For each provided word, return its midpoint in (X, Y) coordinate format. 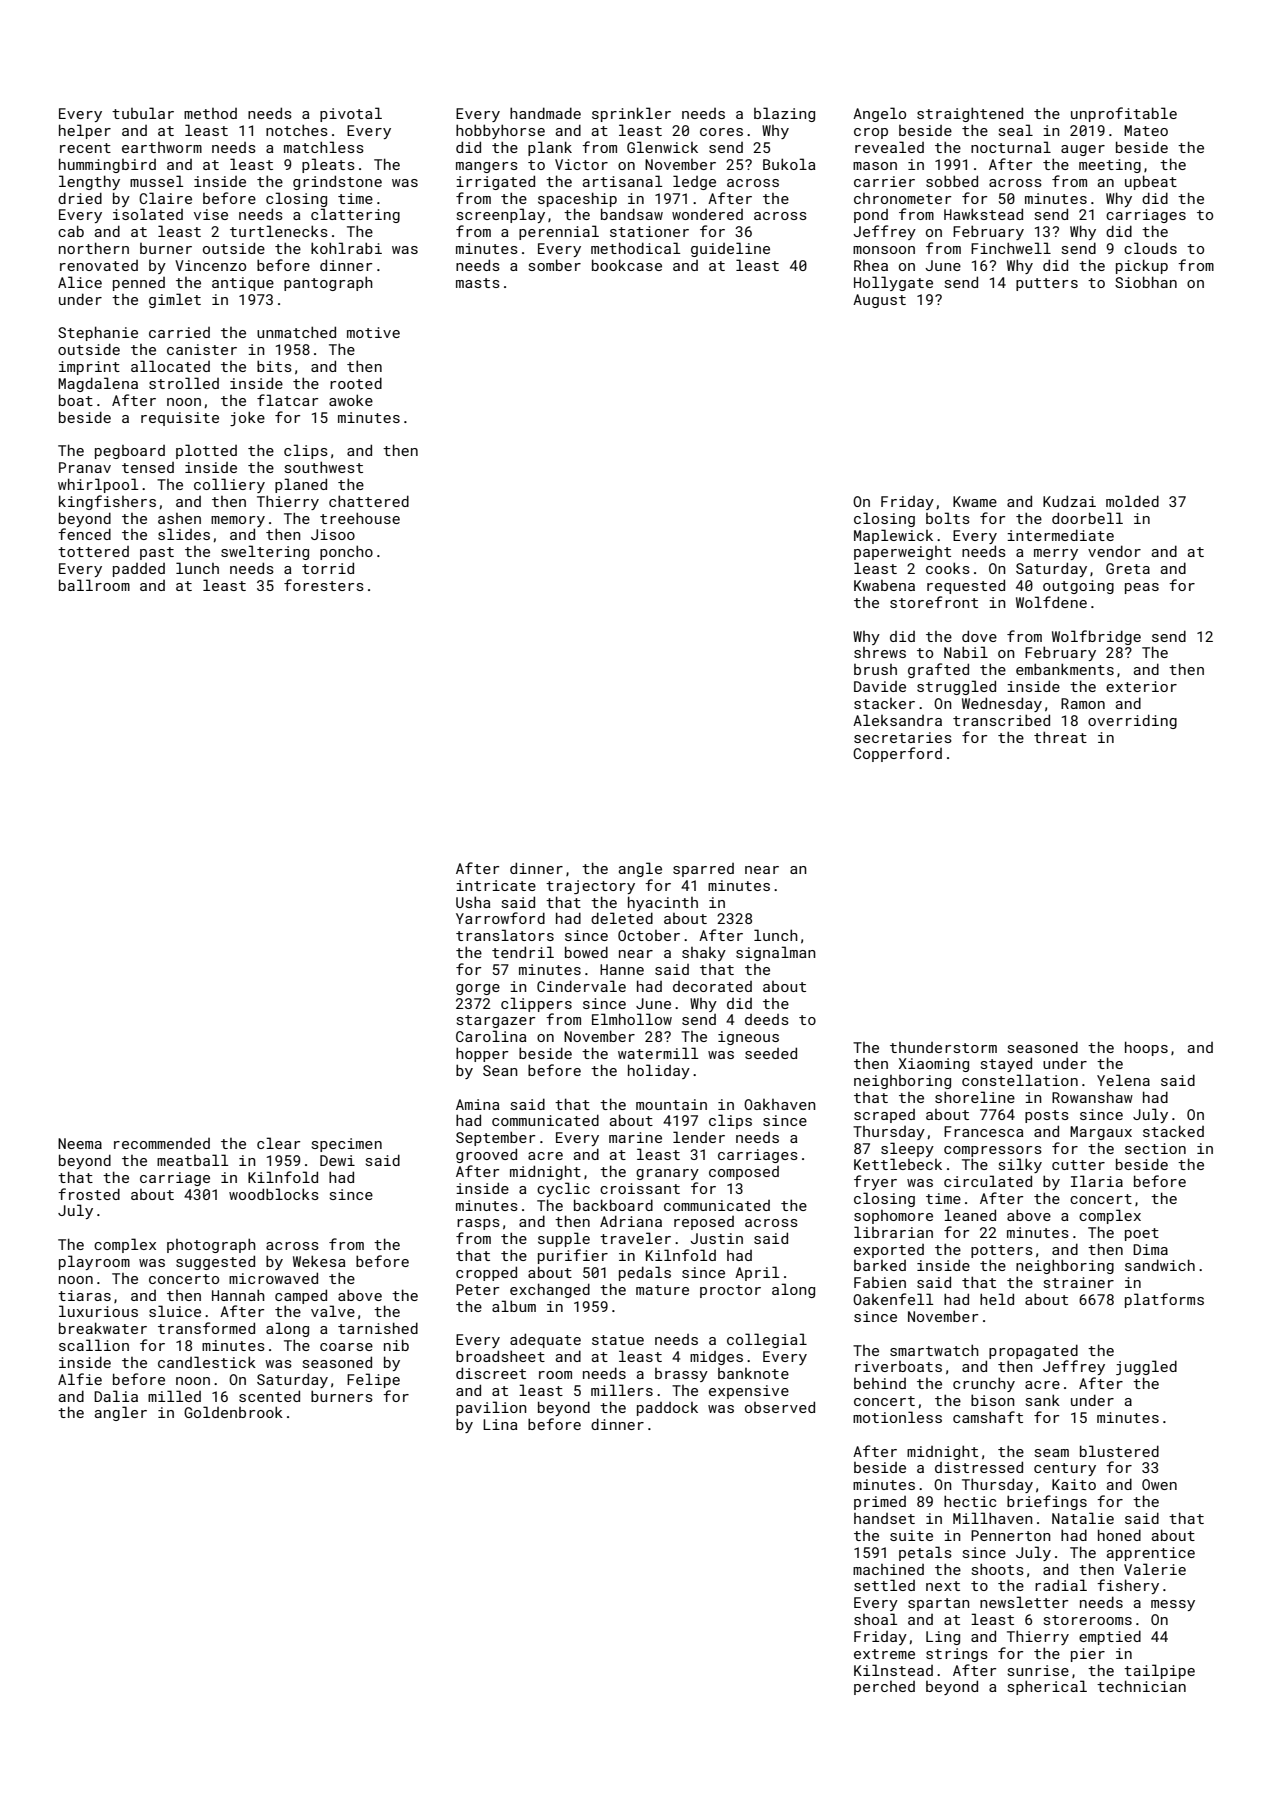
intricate (496, 885)
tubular (143, 113)
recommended (162, 1143)
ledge (694, 182)
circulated (988, 1181)
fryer (875, 1182)
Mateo (1146, 130)
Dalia (116, 1396)
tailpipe (1159, 1671)
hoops (1146, 1048)
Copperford (897, 754)
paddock (667, 1409)
